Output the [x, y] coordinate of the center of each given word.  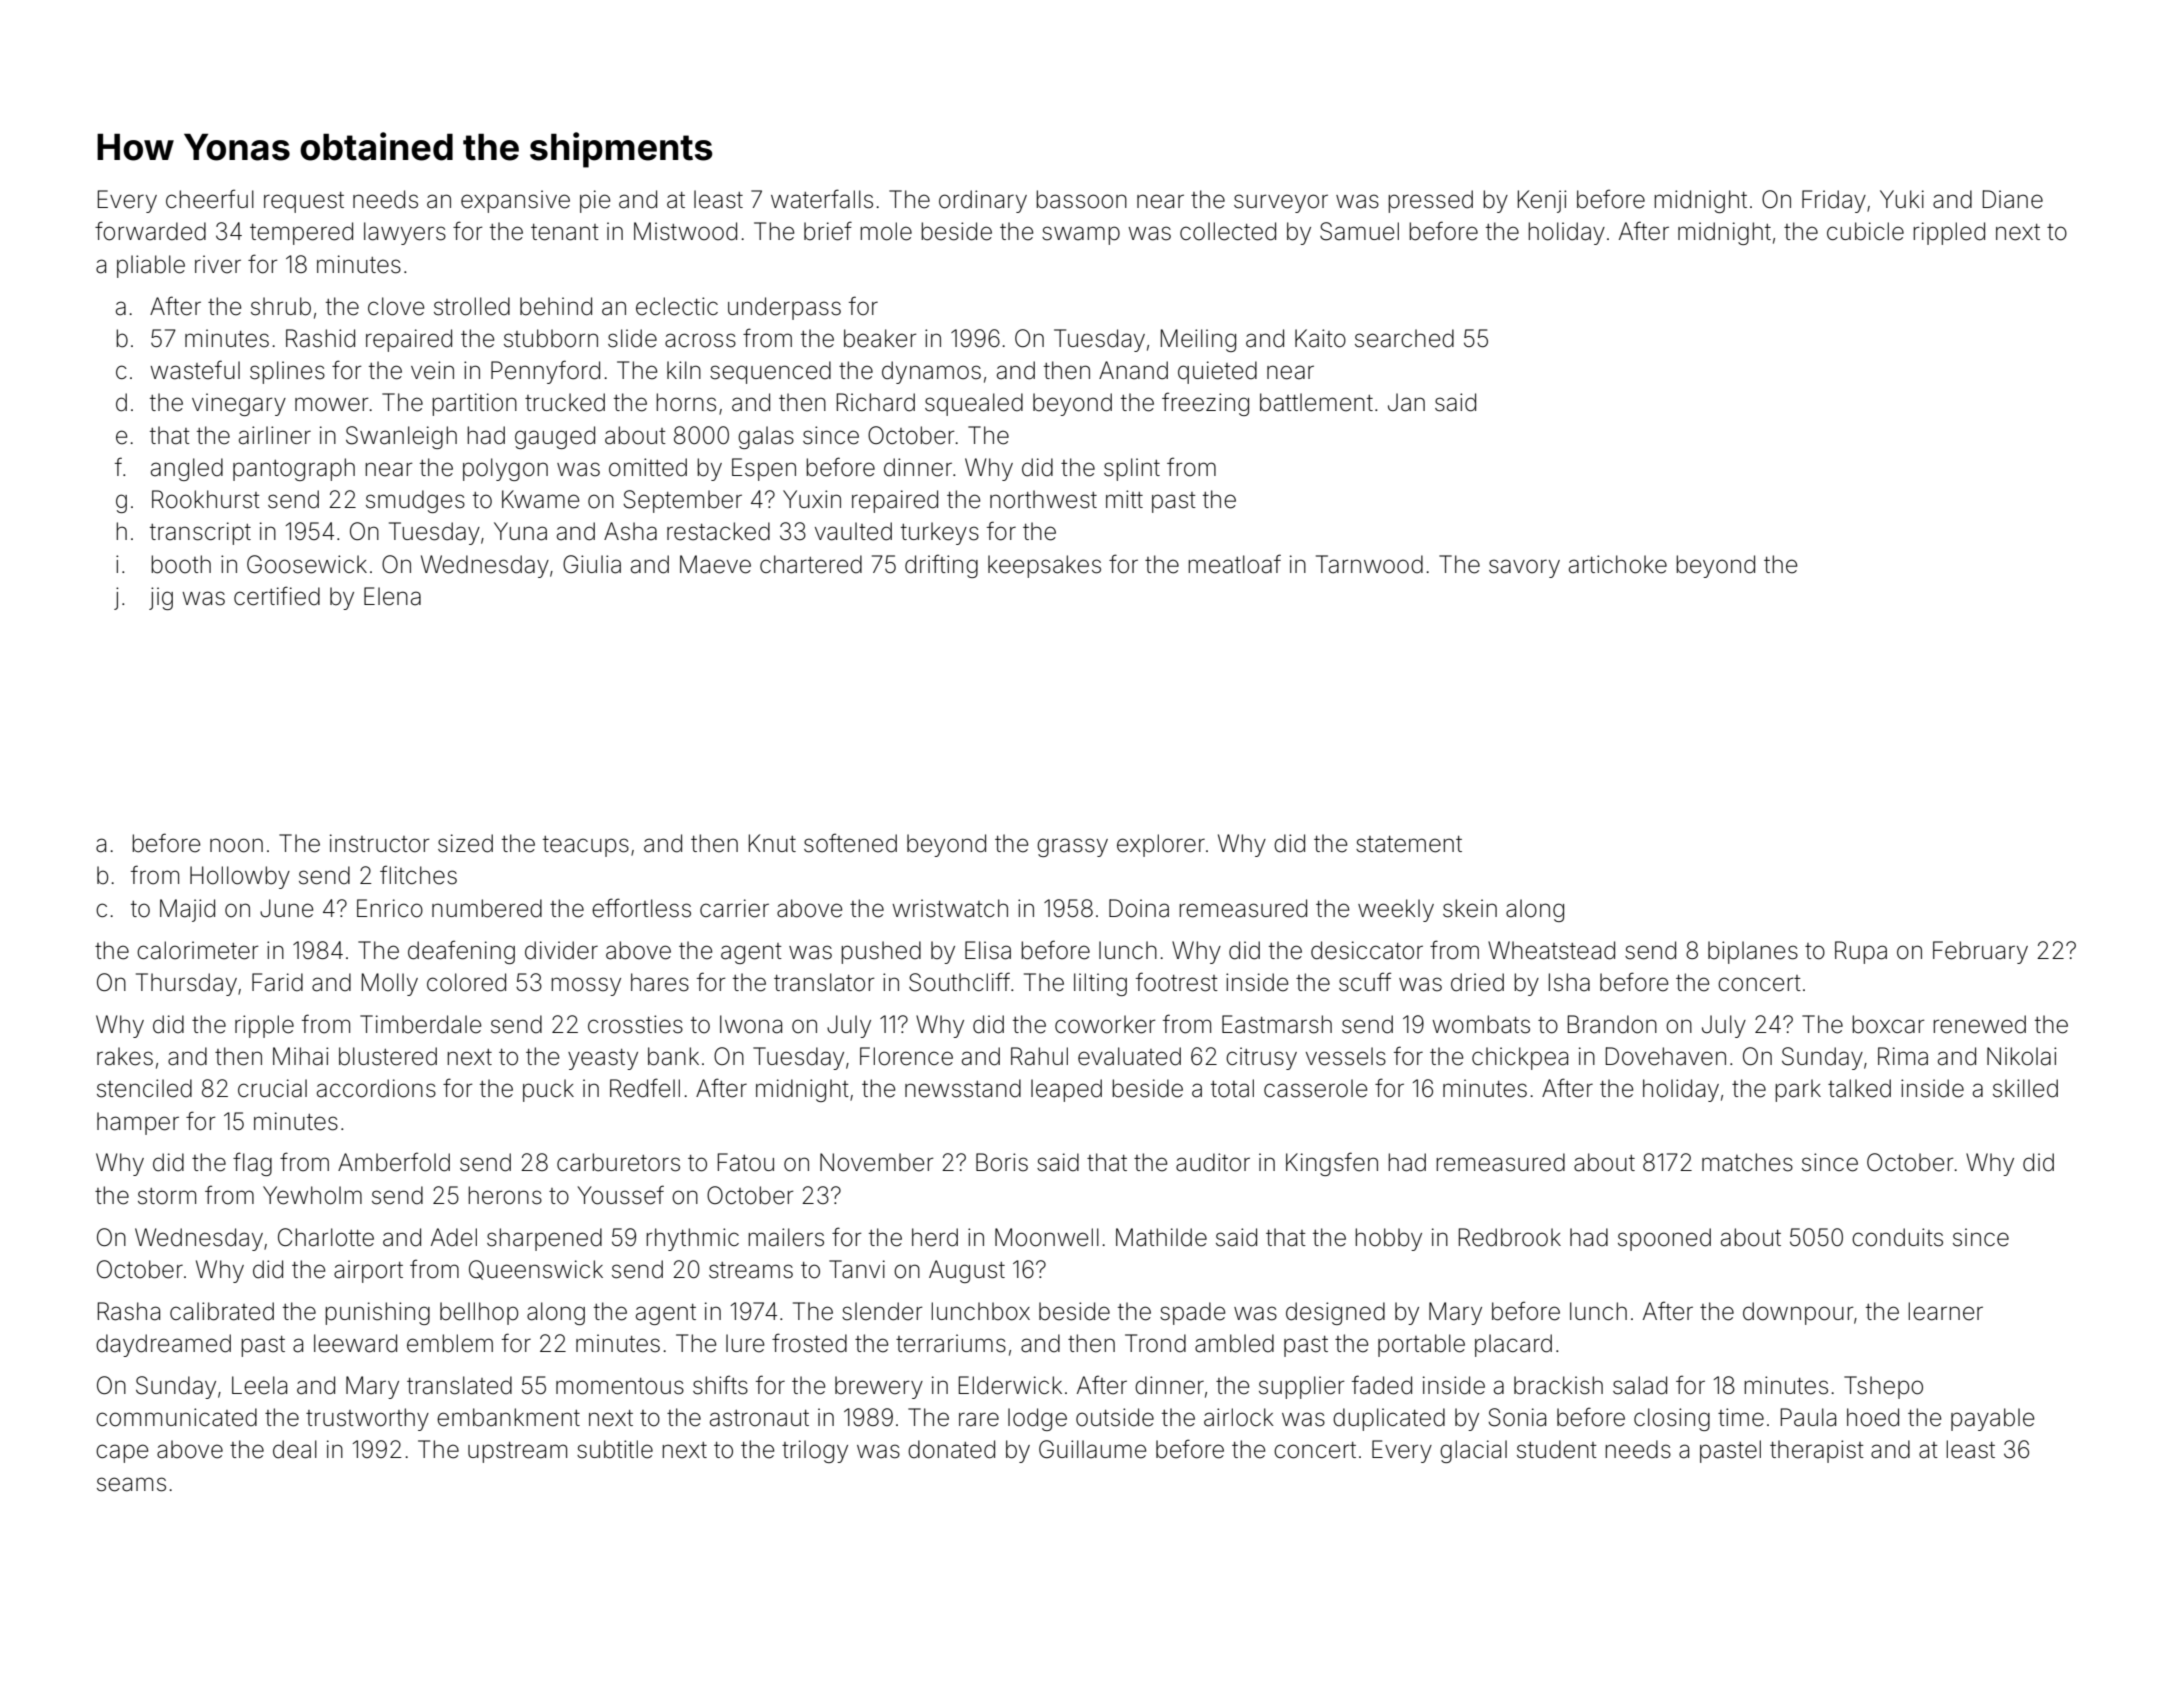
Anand [1133, 370]
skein [1470, 908]
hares [660, 982]
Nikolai [2021, 1056]
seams [131, 1484]
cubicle [1865, 231]
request [304, 202]
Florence [906, 1056]
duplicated [1389, 1419]
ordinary [983, 201]
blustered [388, 1056]
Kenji [1542, 201]
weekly [1396, 910]
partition [474, 404]
